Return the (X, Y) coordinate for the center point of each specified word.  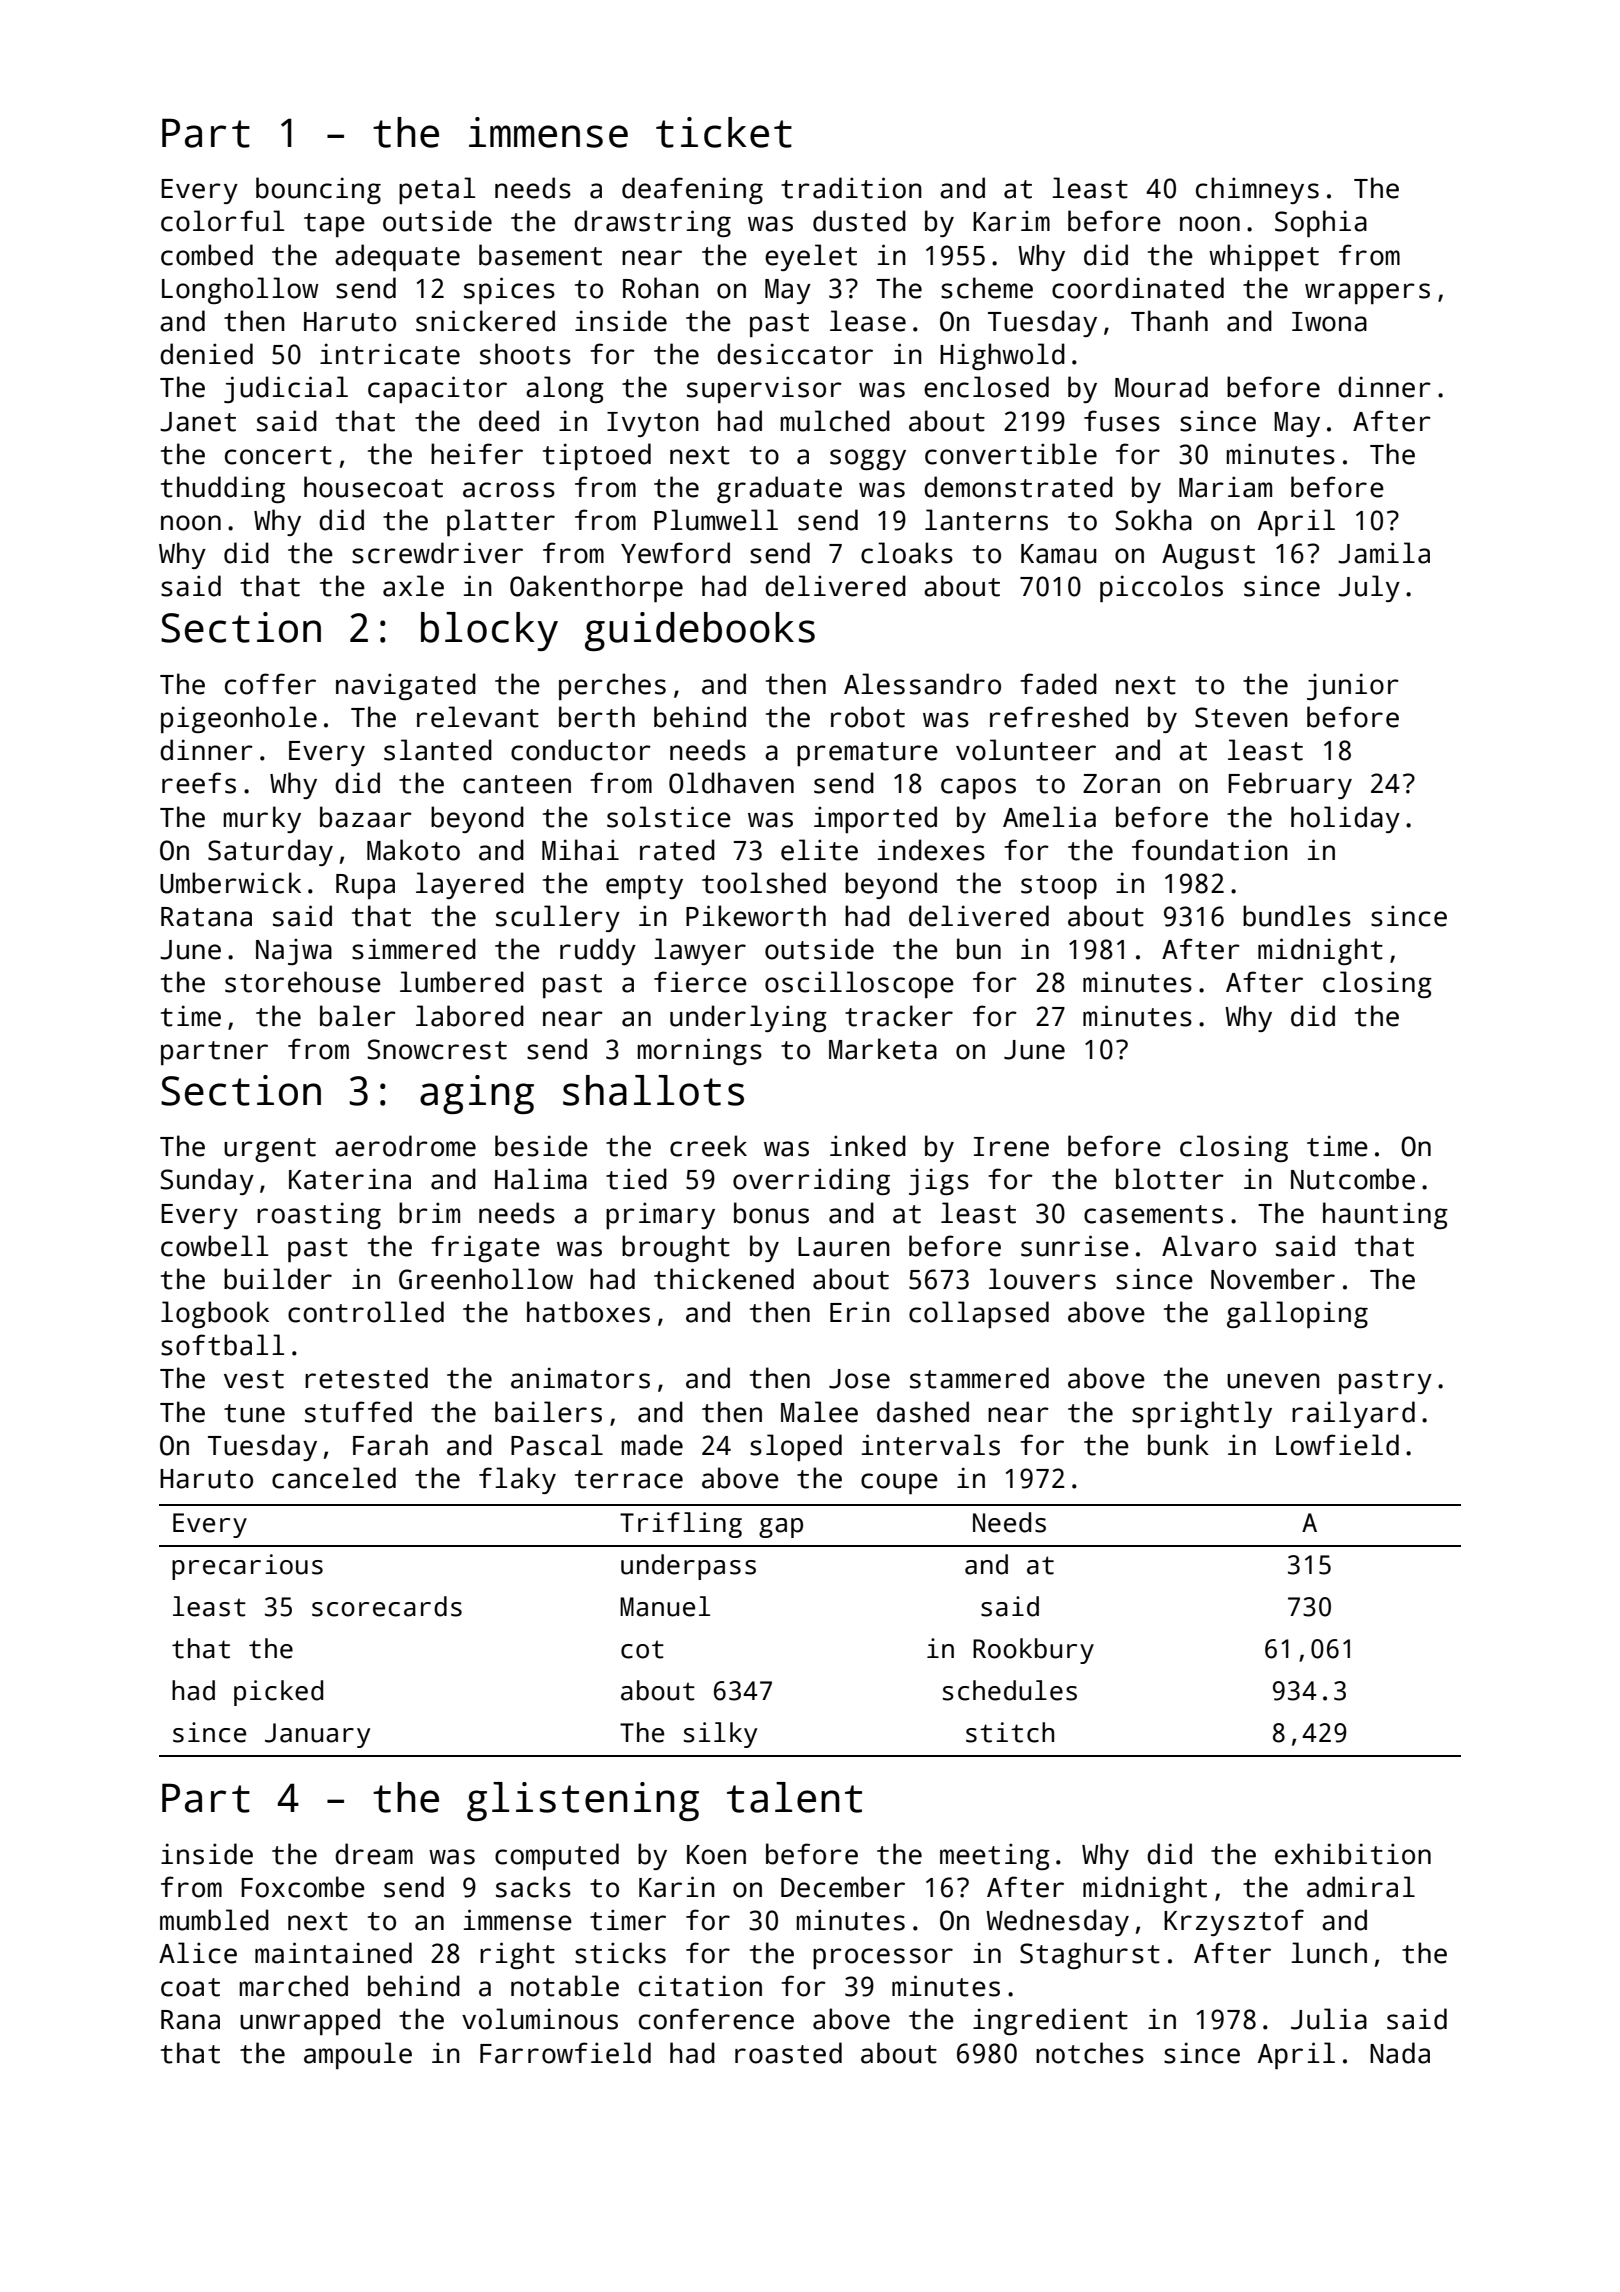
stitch (1010, 1732)
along (565, 389)
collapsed (979, 1314)
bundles (1297, 916)
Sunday (207, 1181)
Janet (198, 422)
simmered (414, 949)
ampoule (358, 2055)
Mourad (1161, 387)
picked (278, 1693)
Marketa (883, 1049)
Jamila (1384, 553)
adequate (397, 257)
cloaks (907, 553)
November (1273, 1279)
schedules (1010, 1690)
